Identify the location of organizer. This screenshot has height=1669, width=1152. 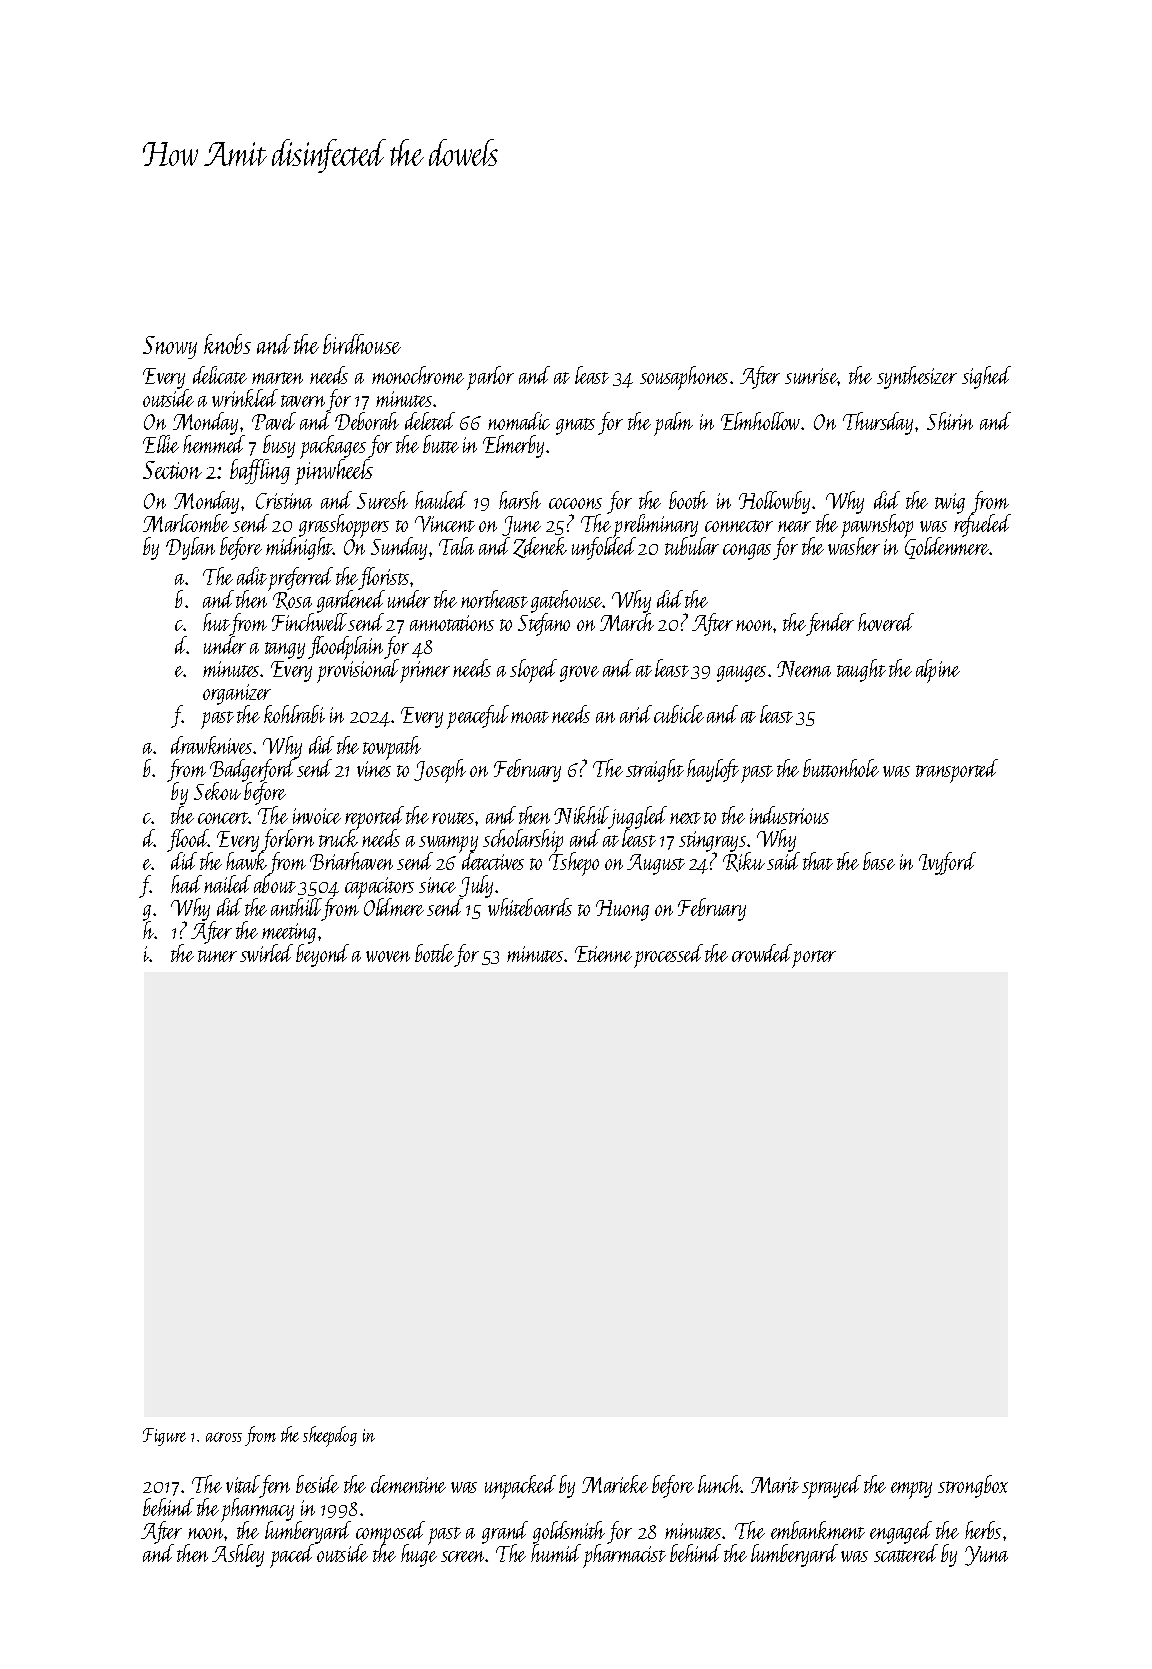
(237, 695).
